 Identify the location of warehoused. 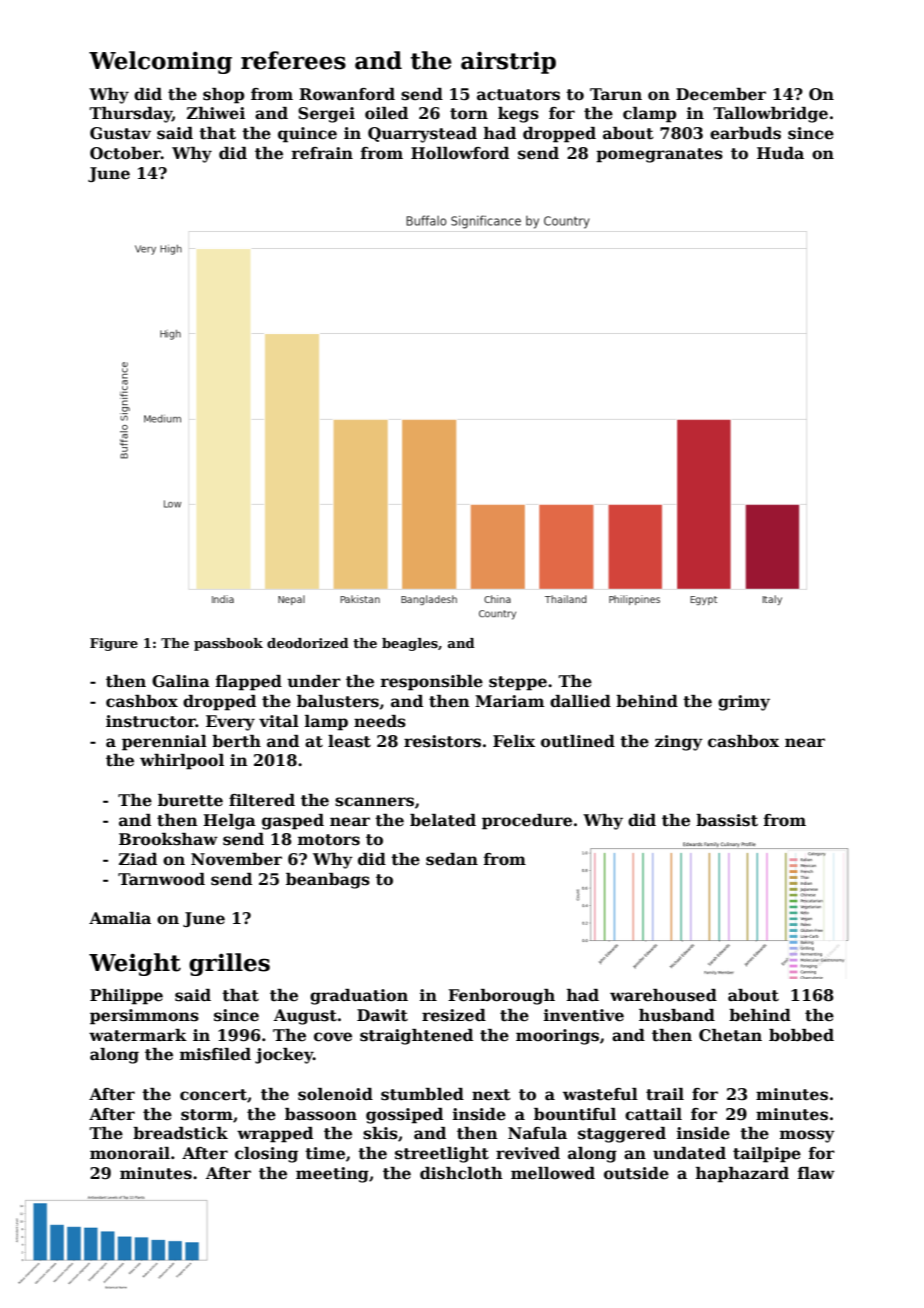
(663, 995).
